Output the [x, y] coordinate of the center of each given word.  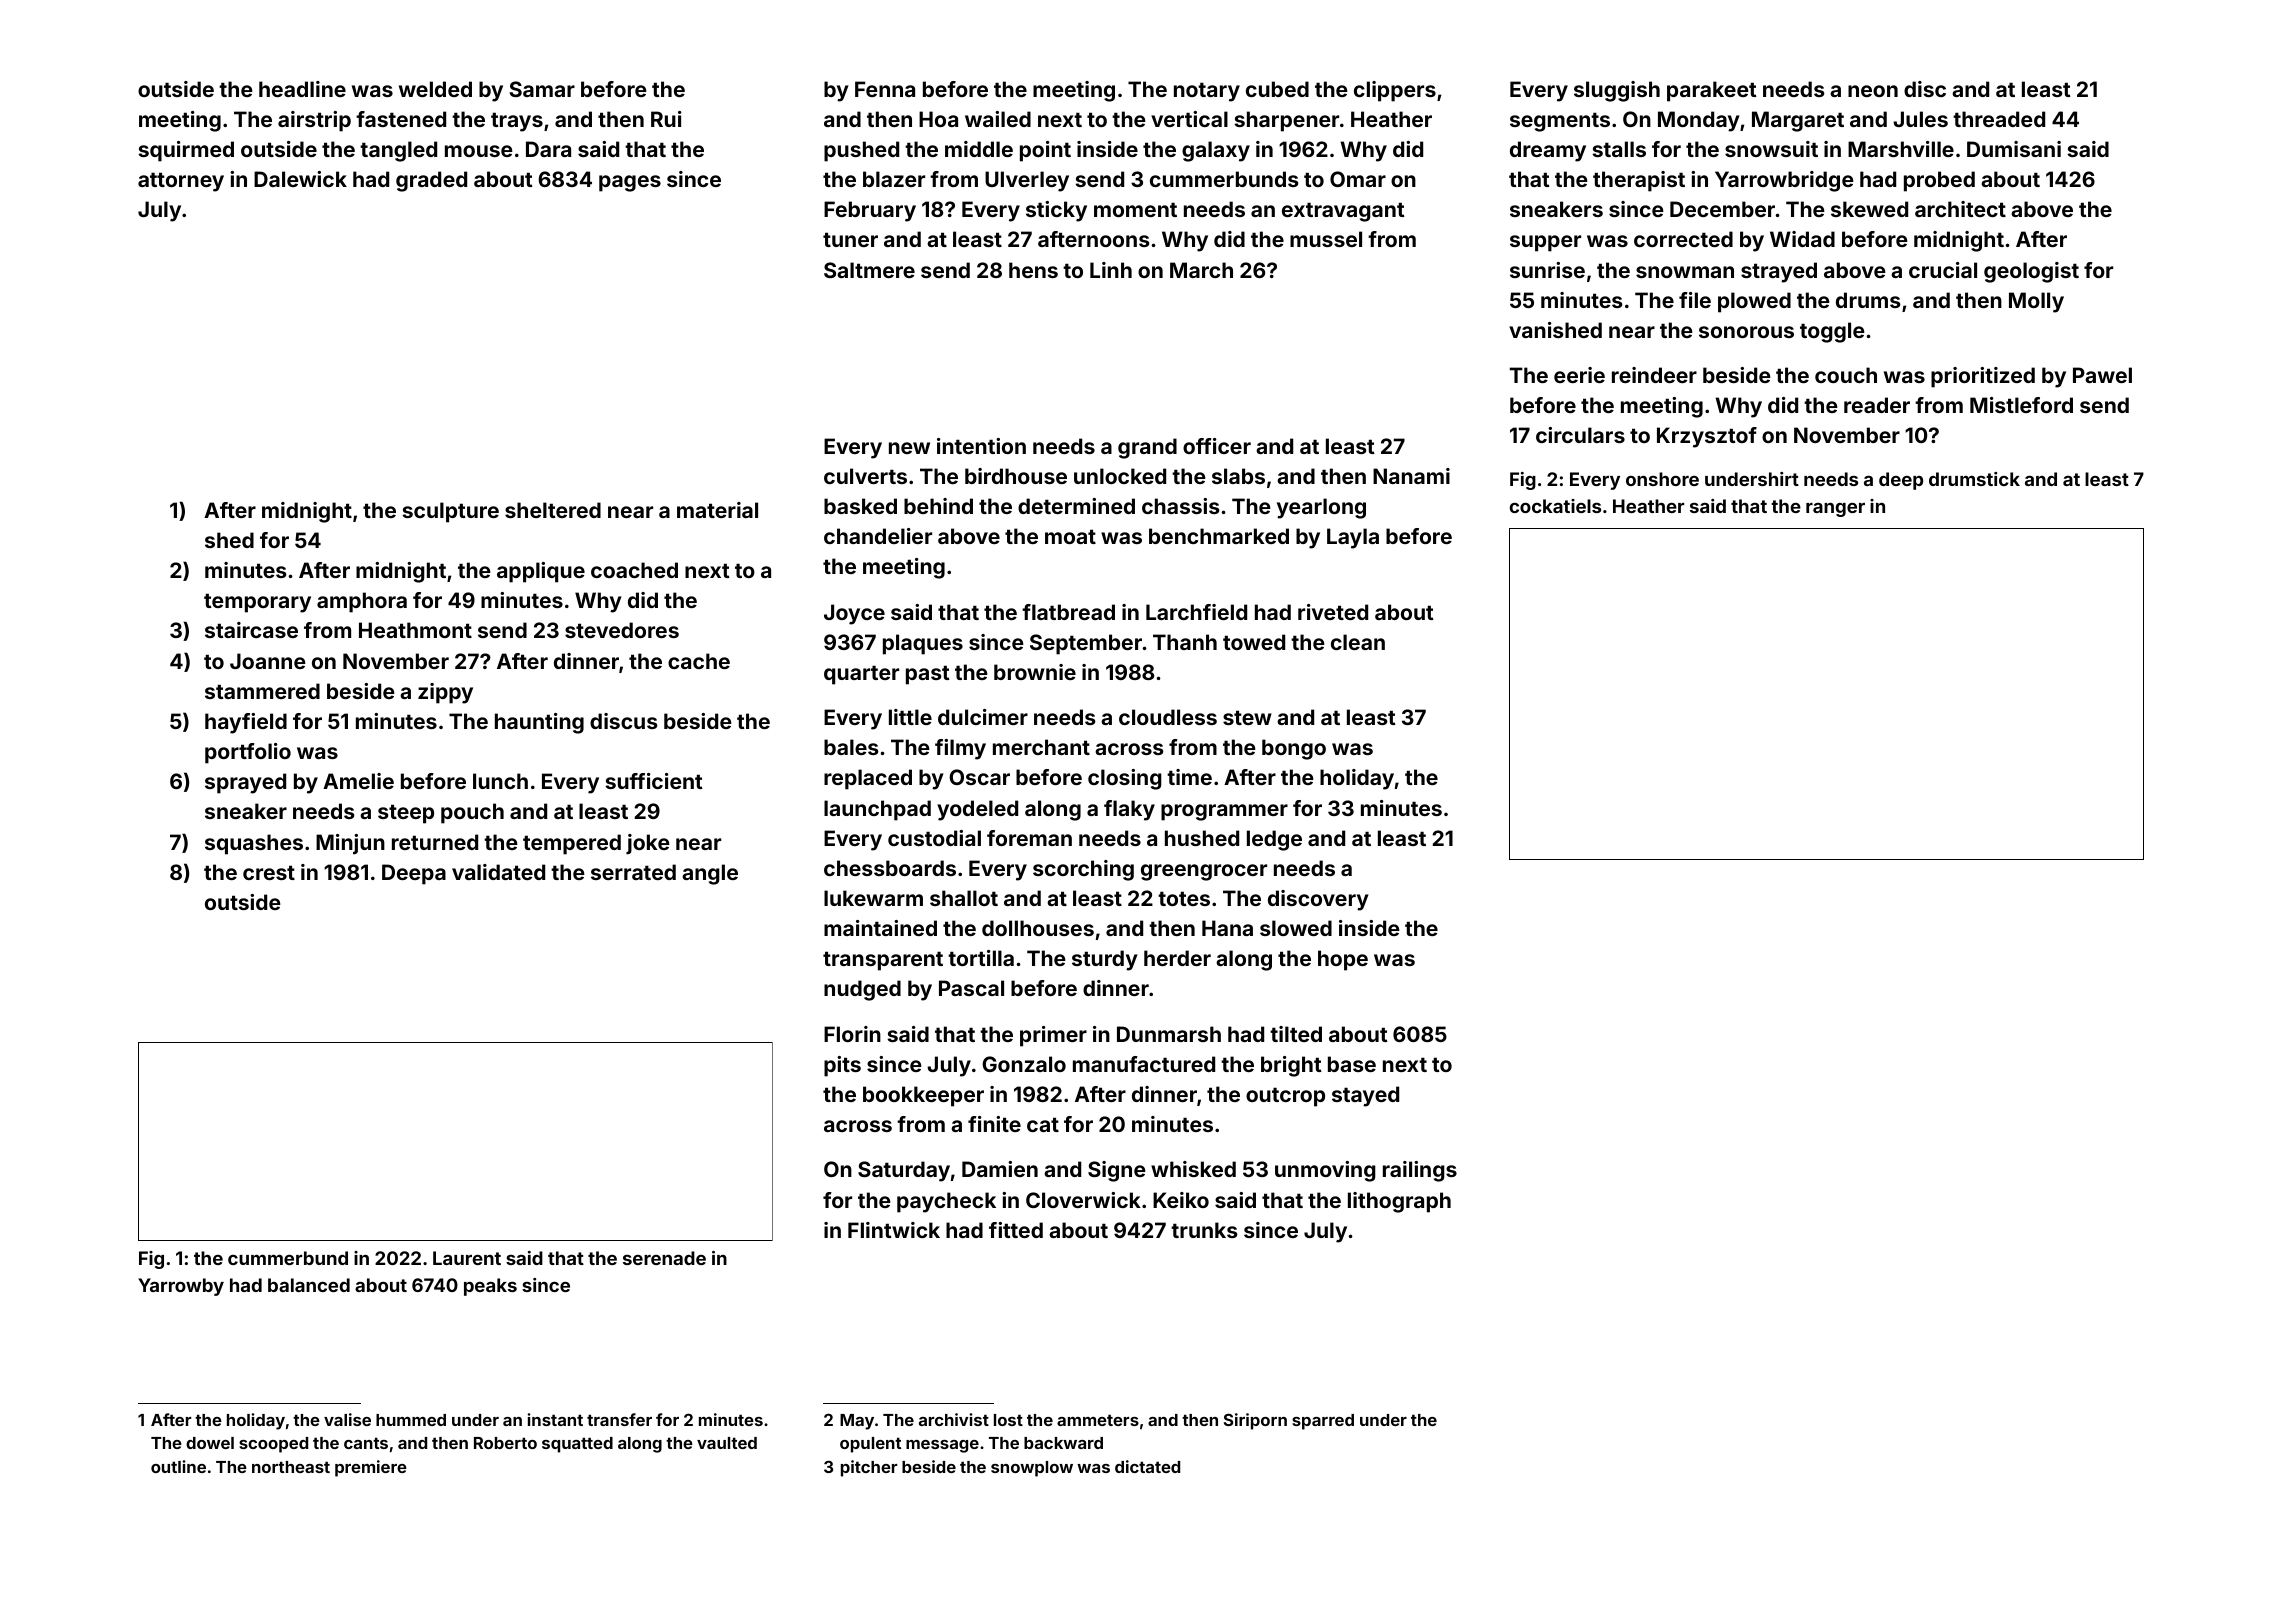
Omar [1358, 179]
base [1352, 1064]
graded [431, 181]
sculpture [450, 512]
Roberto [505, 1443]
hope [1343, 960]
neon [1873, 91]
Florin [852, 1034]
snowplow [1032, 1469]
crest [269, 872]
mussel [1326, 239]
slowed [1296, 928]
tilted [1296, 1034]
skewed [1869, 209]
